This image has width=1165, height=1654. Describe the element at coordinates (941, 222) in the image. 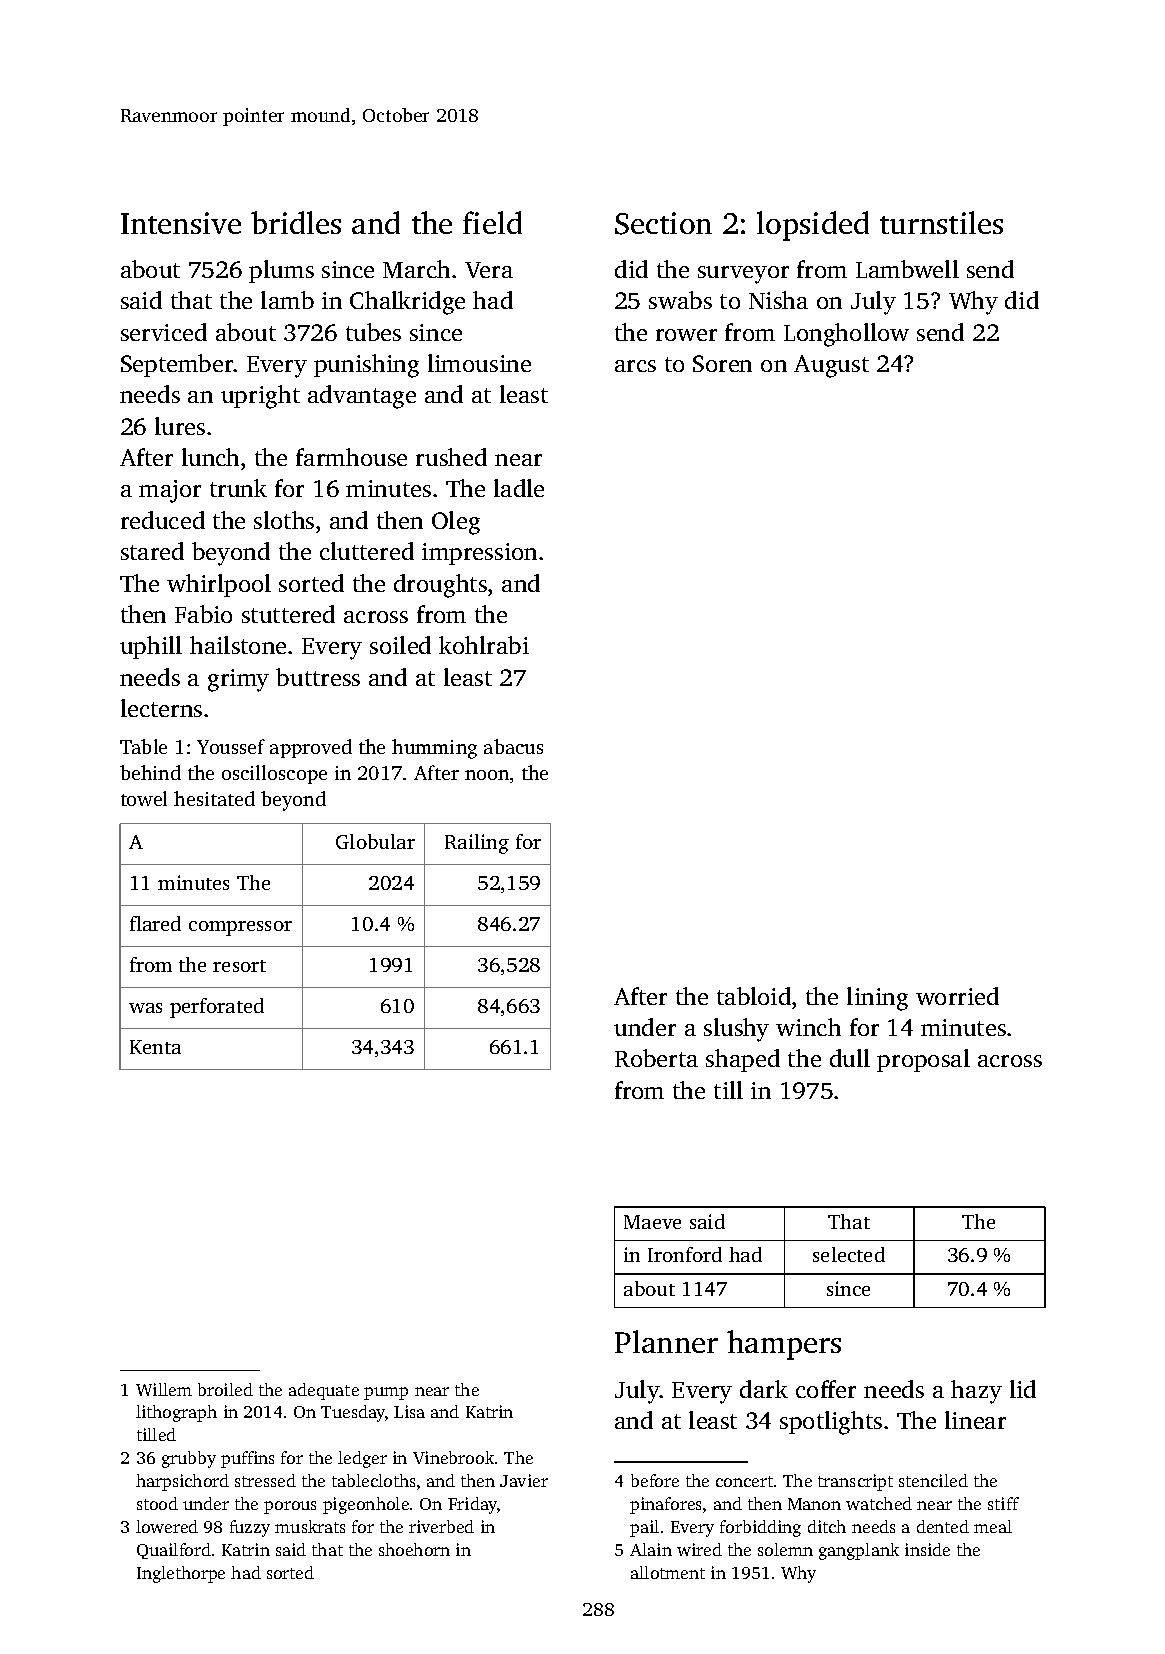

I see `turnstiles` at that location.
